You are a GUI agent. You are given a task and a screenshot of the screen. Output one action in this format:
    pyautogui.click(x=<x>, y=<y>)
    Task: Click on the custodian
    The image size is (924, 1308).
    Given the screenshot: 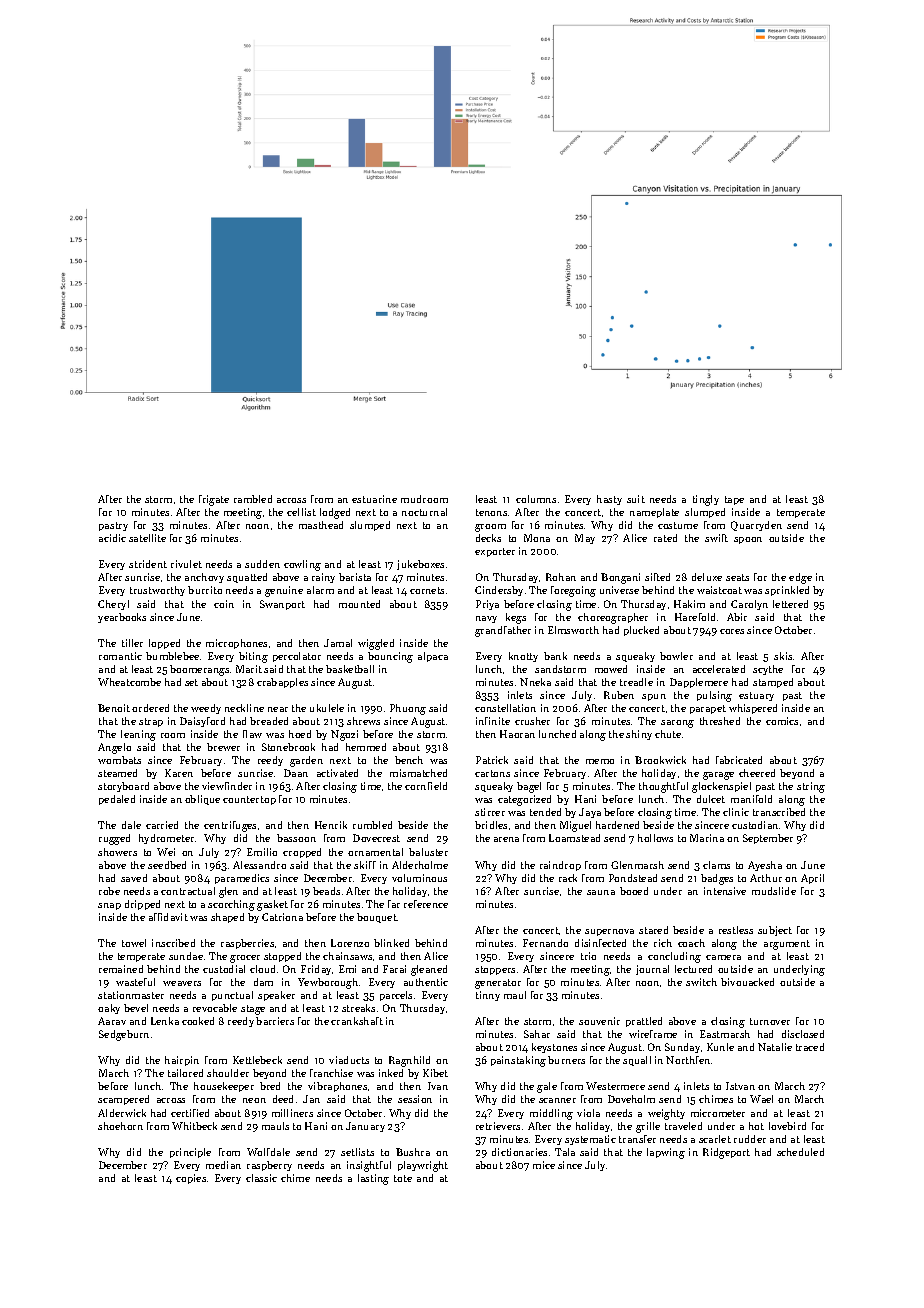 What is the action you would take?
    pyautogui.click(x=755, y=825)
